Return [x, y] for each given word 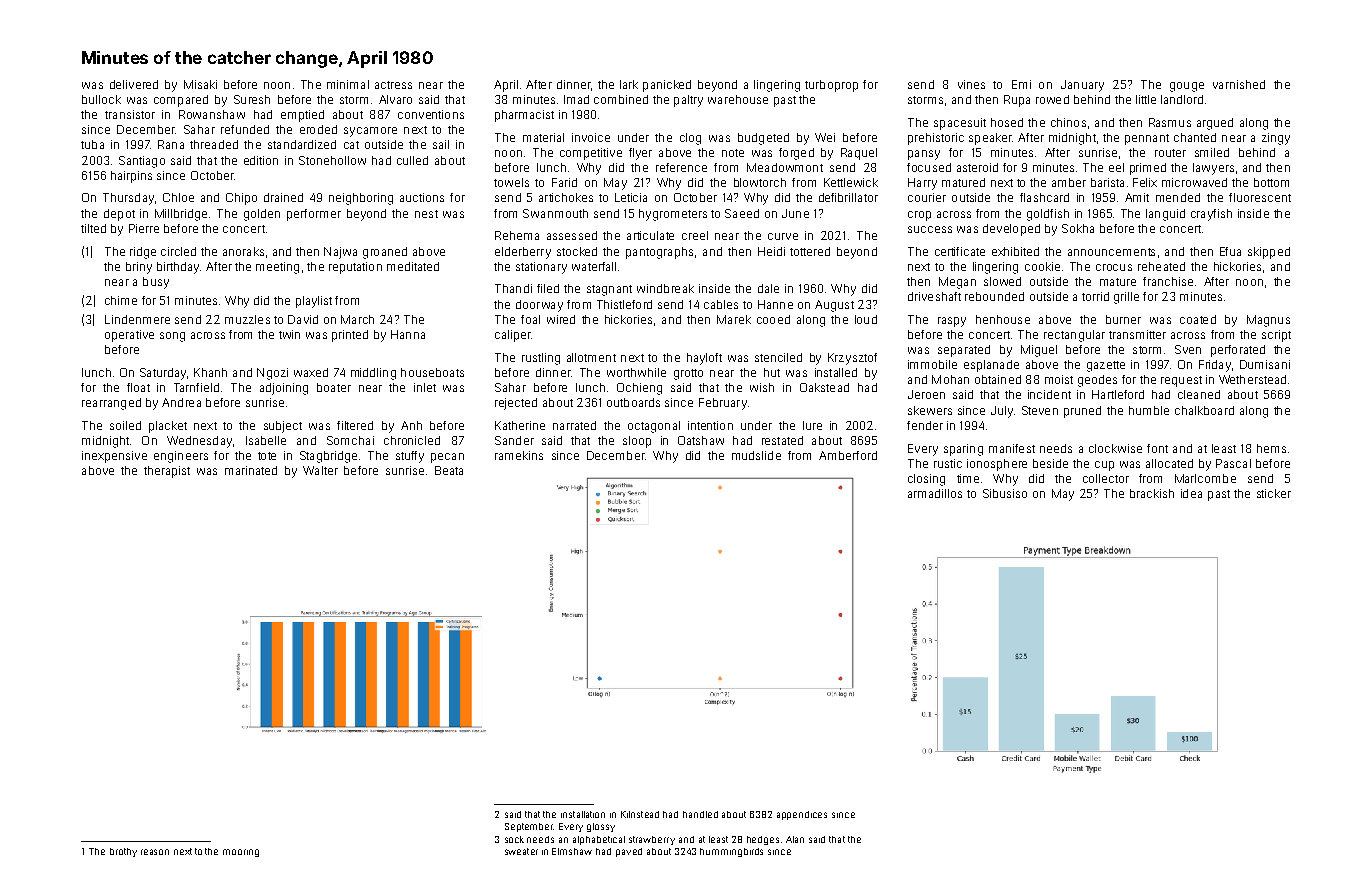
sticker [1274, 493]
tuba [92, 144]
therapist [167, 472]
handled [700, 814]
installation [583, 814]
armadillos [935, 493]
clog [690, 139]
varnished [1239, 84]
